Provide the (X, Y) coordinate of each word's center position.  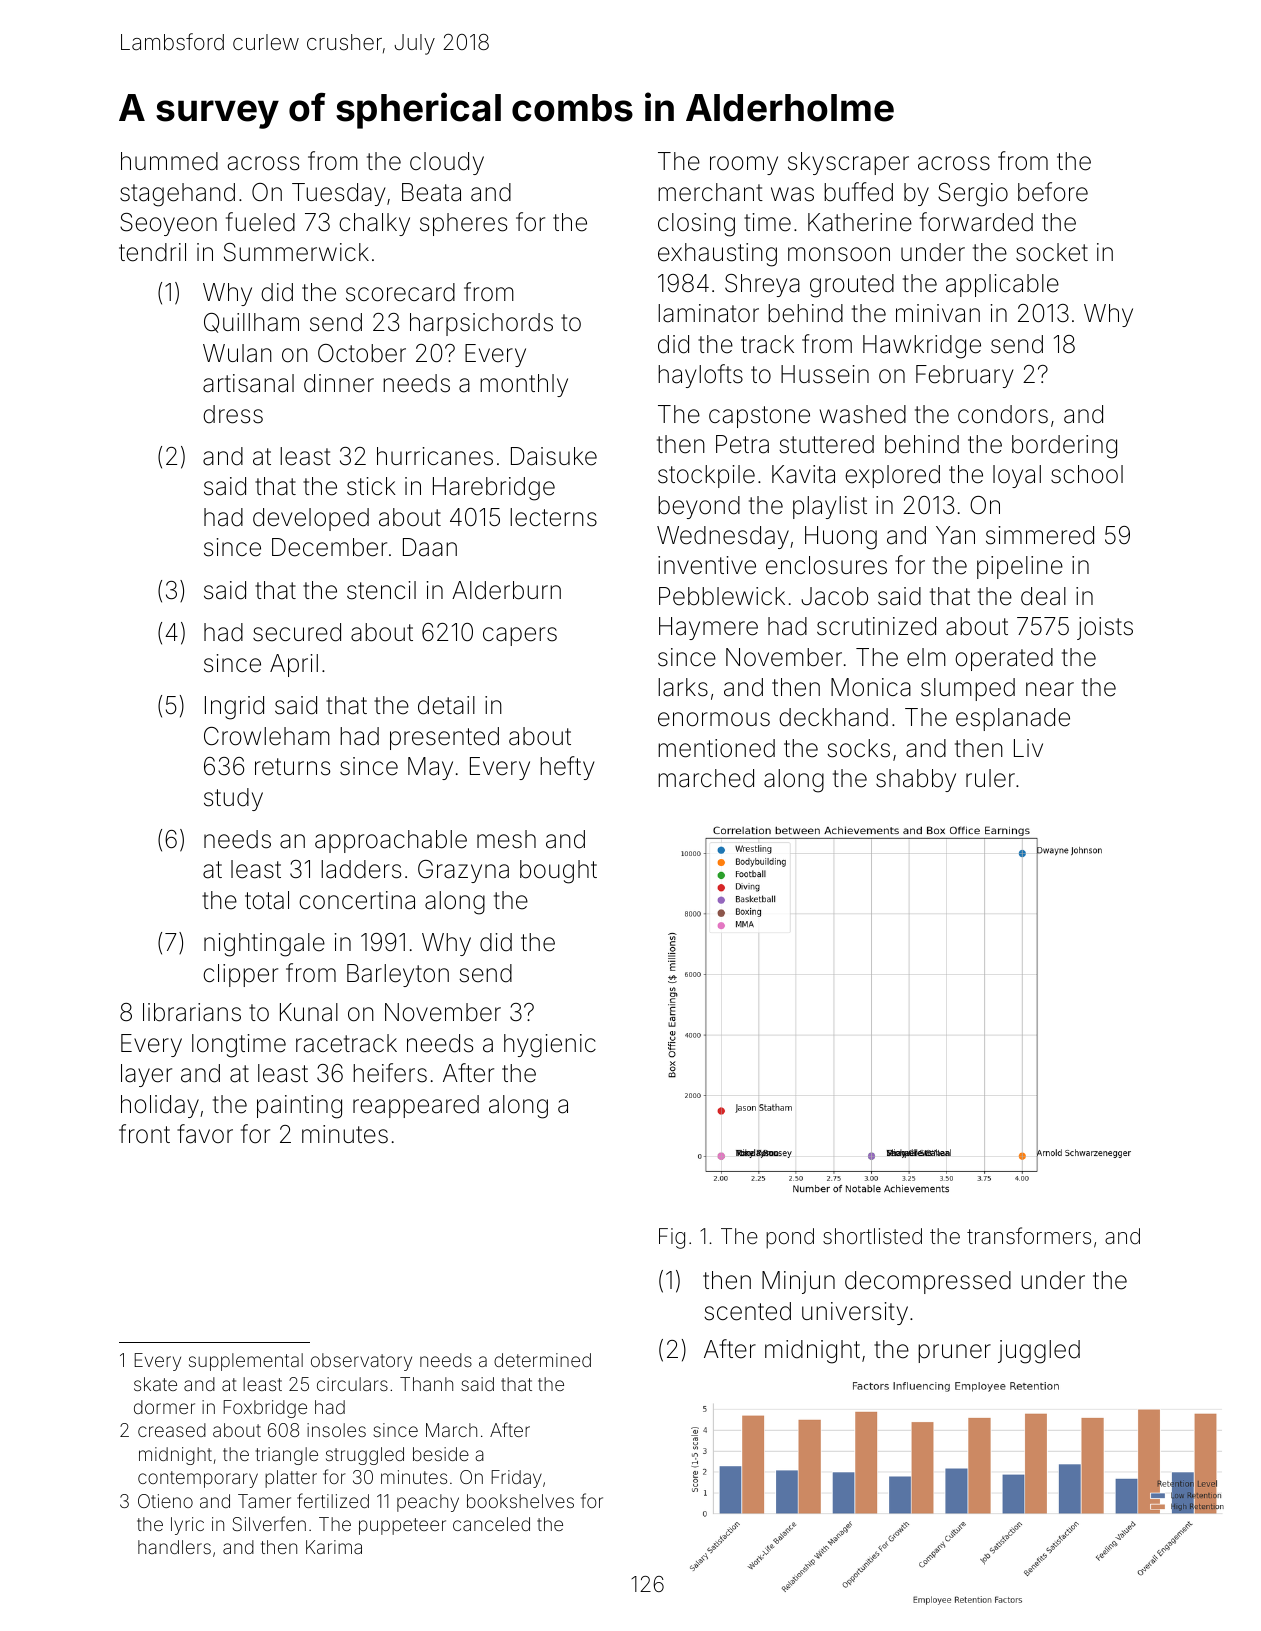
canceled (491, 1524)
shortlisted (872, 1236)
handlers (174, 1547)
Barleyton (398, 975)
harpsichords (481, 324)
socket (1052, 252)
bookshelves (520, 1501)
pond (790, 1238)
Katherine (860, 222)
